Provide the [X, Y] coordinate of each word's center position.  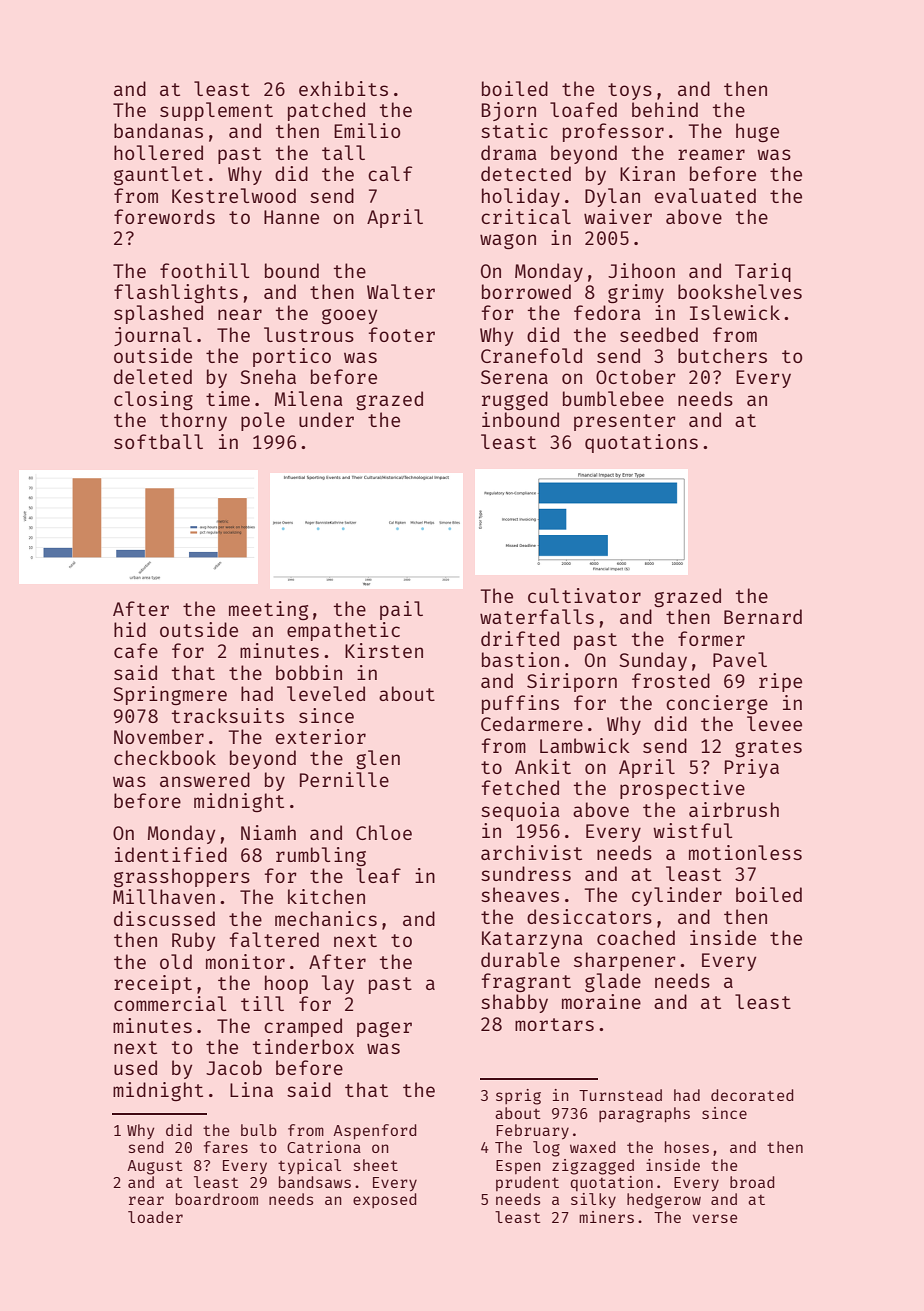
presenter [625, 422]
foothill [205, 270]
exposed [385, 1200]
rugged [515, 400]
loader [155, 1217]
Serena [514, 377]
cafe [136, 650]
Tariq [763, 272]
